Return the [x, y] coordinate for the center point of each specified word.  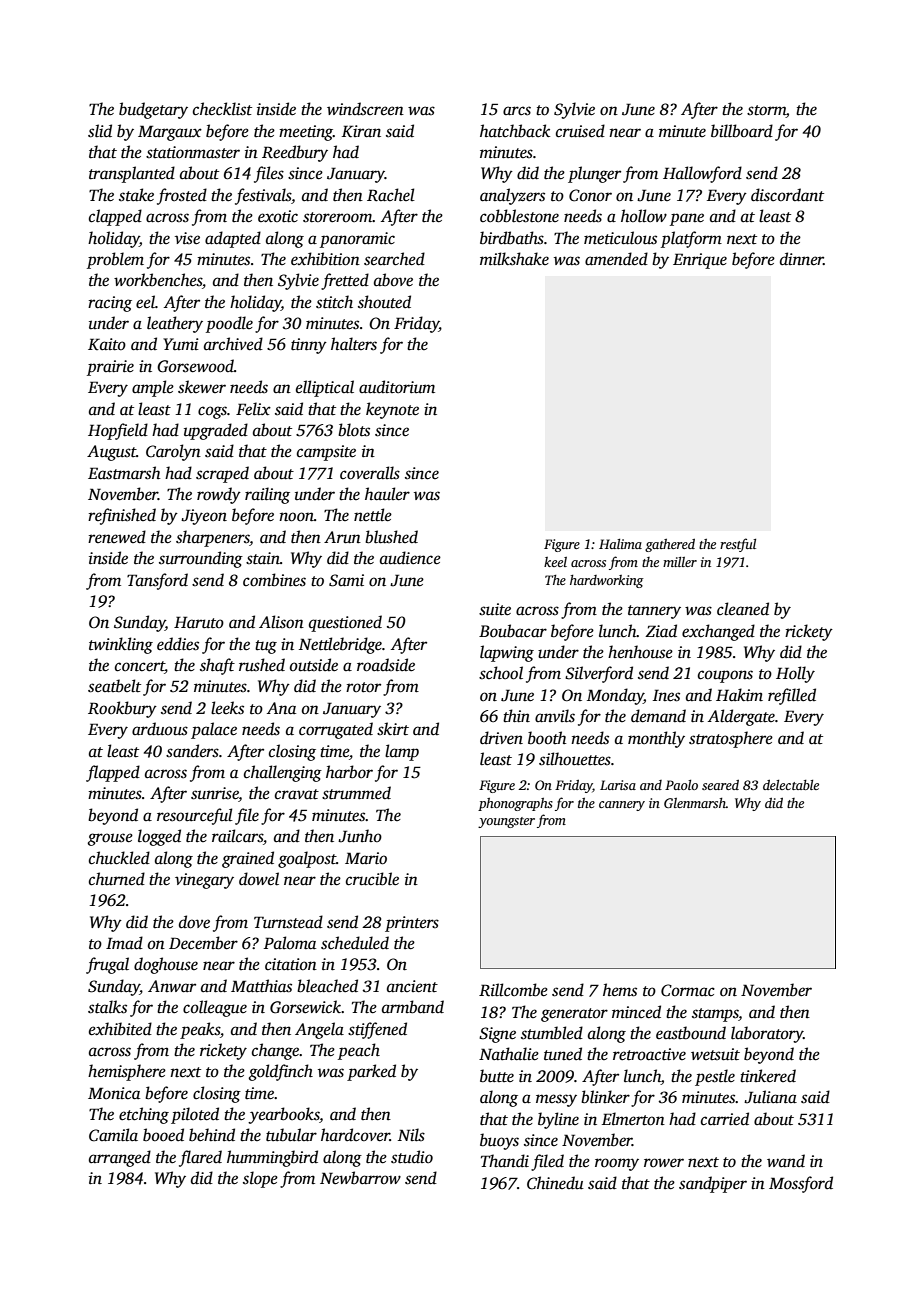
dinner [802, 259]
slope [260, 1179]
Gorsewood [195, 366]
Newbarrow [360, 1177]
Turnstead [288, 922]
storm [766, 111]
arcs [517, 111]
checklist [222, 109]
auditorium [397, 386]
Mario [366, 858]
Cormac [688, 990]
